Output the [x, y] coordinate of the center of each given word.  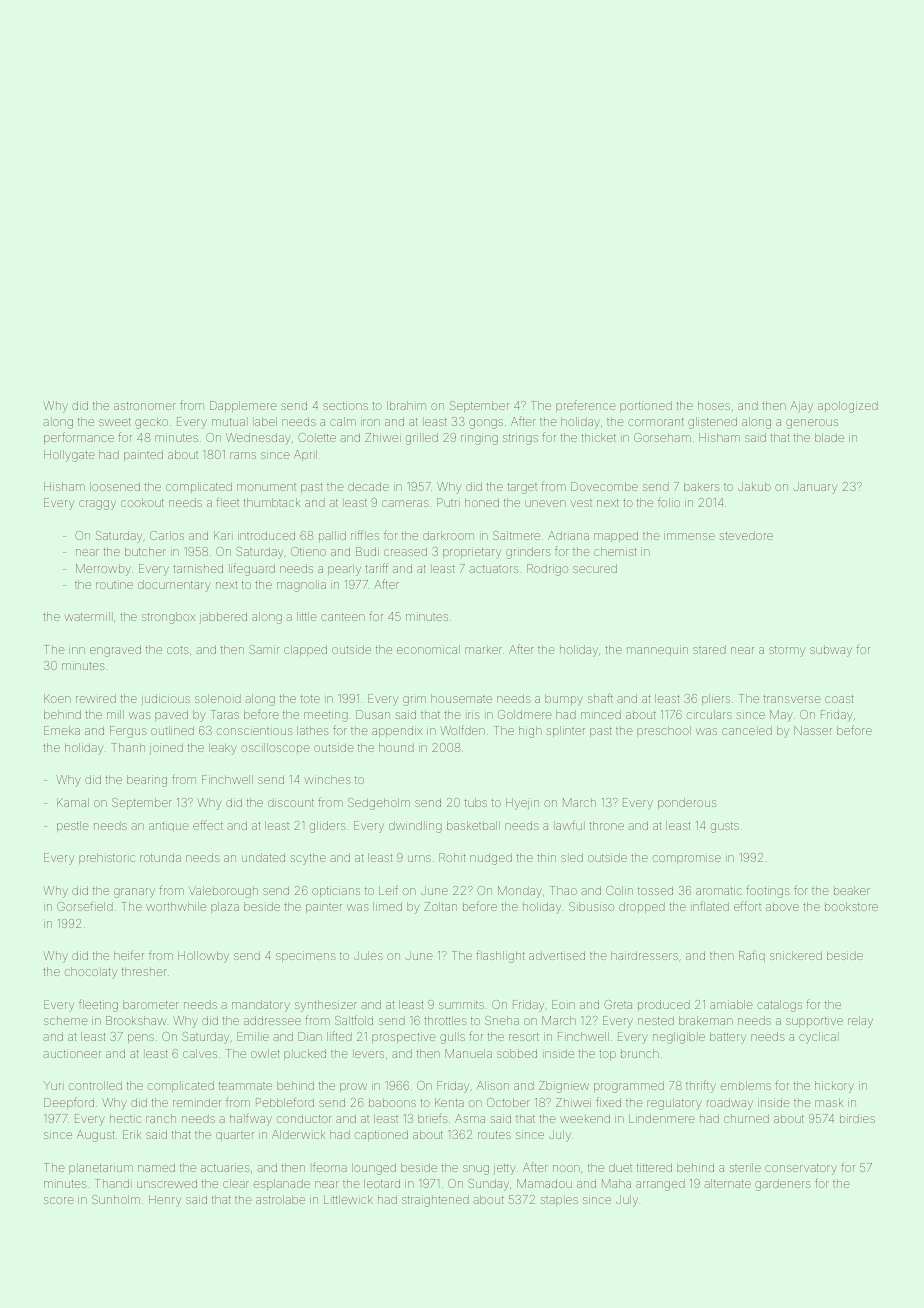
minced [601, 714]
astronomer [145, 406]
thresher [144, 971]
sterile [745, 1167]
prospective [403, 1038]
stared [709, 649]
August [95, 1136]
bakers [702, 486]
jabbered [223, 617]
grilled [422, 439]
